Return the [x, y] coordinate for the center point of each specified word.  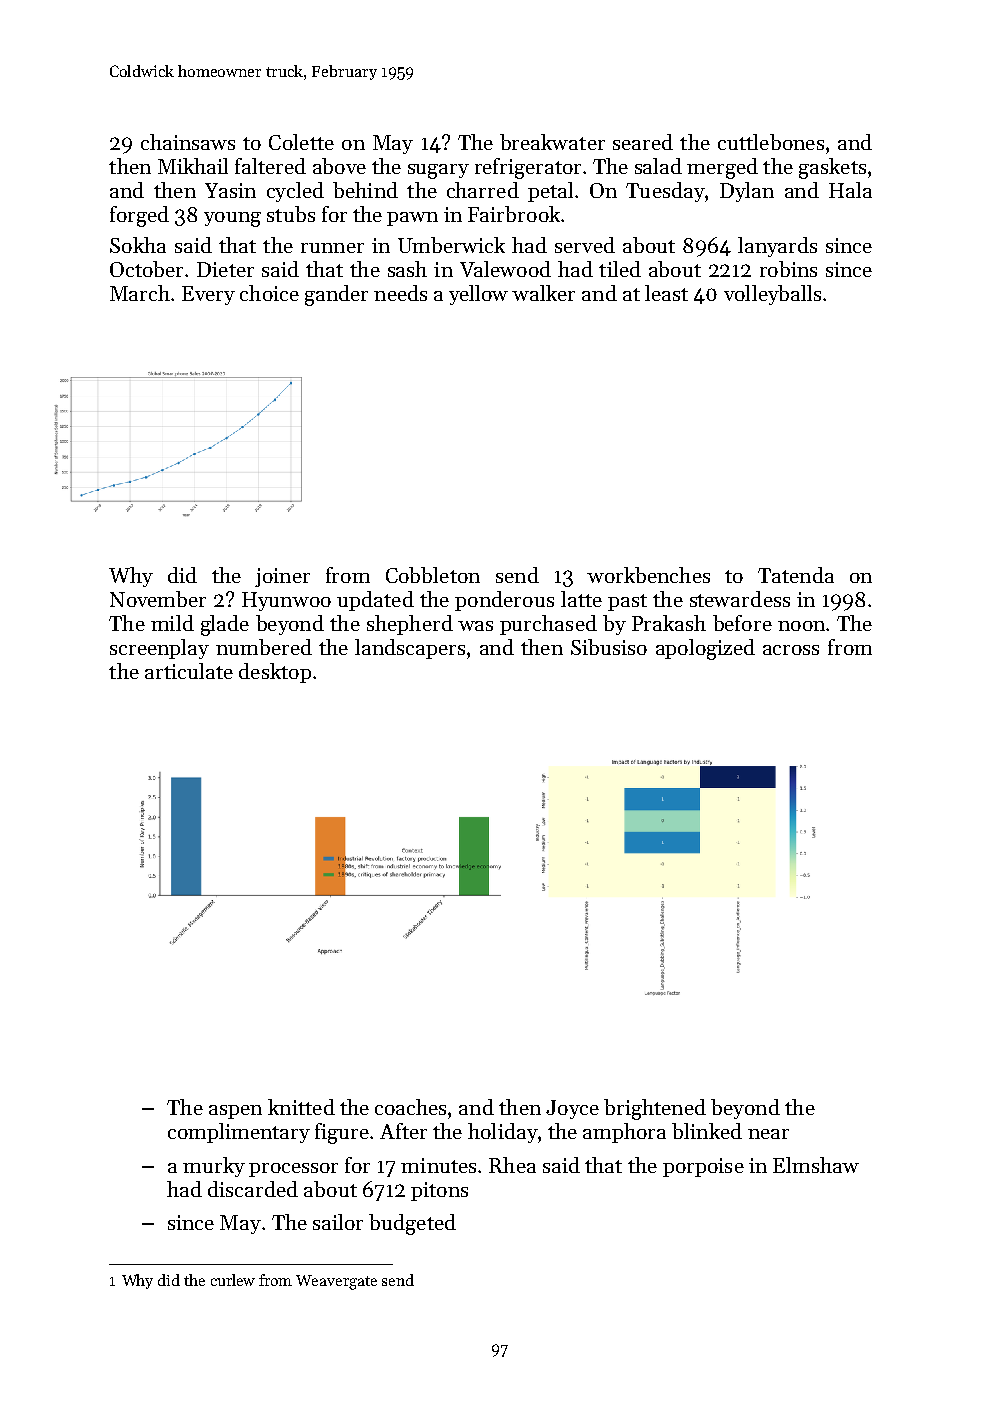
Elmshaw [816, 1165]
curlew [233, 1280]
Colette [301, 142]
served [585, 245]
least [666, 293]
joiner [282, 577]
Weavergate [336, 1282]
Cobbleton [433, 575]
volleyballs [772, 295]
